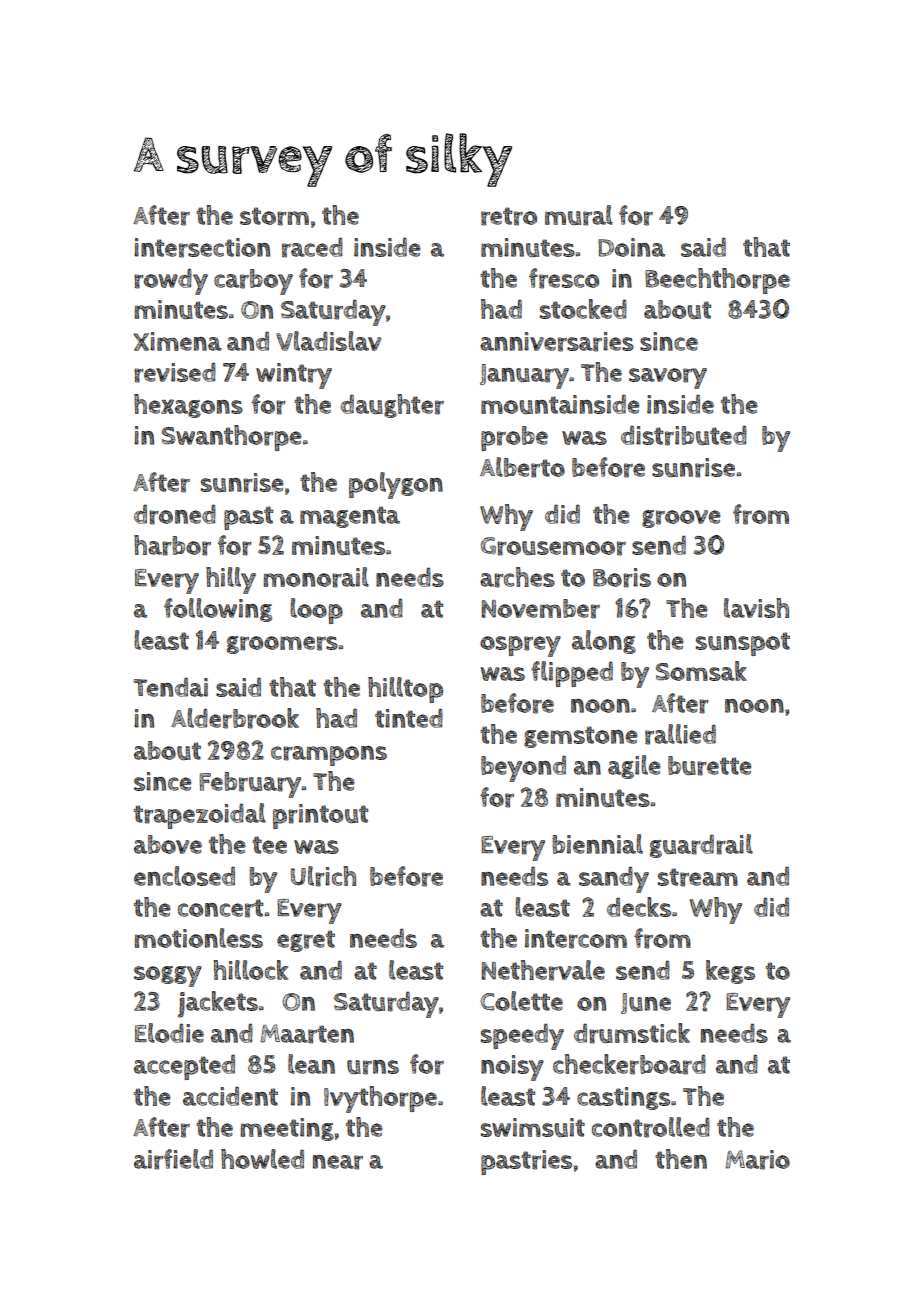 The height and width of the screenshot is (1311, 924). Describe the element at coordinates (681, 1159) in the screenshot. I see `then` at that location.
